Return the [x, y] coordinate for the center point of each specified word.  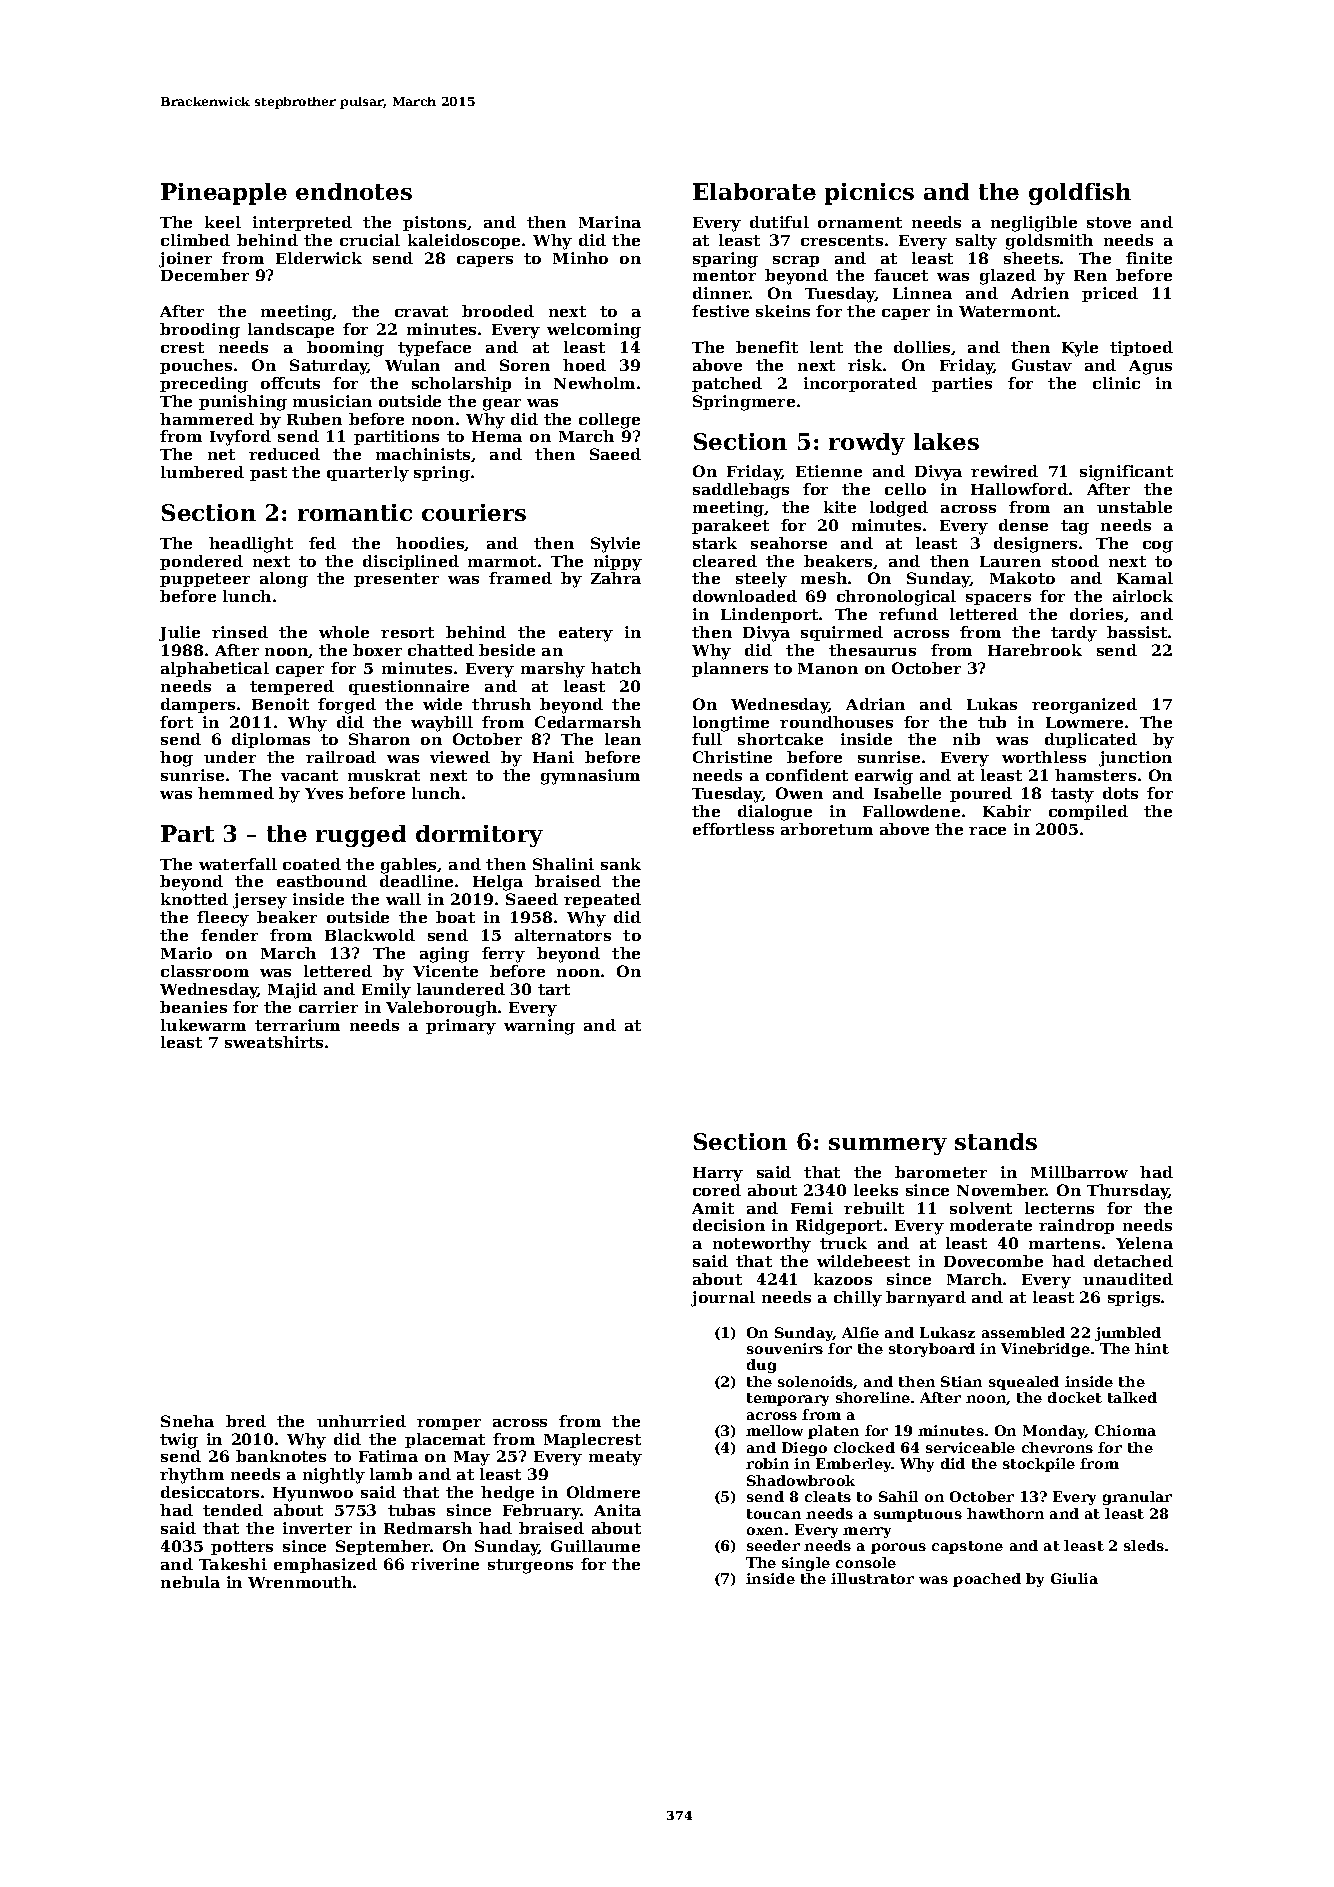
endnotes [354, 191]
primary [461, 1027]
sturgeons [530, 1566]
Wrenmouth [300, 1582]
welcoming [594, 331]
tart [554, 989]
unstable [1134, 507]
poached [987, 1580]
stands [996, 1141]
